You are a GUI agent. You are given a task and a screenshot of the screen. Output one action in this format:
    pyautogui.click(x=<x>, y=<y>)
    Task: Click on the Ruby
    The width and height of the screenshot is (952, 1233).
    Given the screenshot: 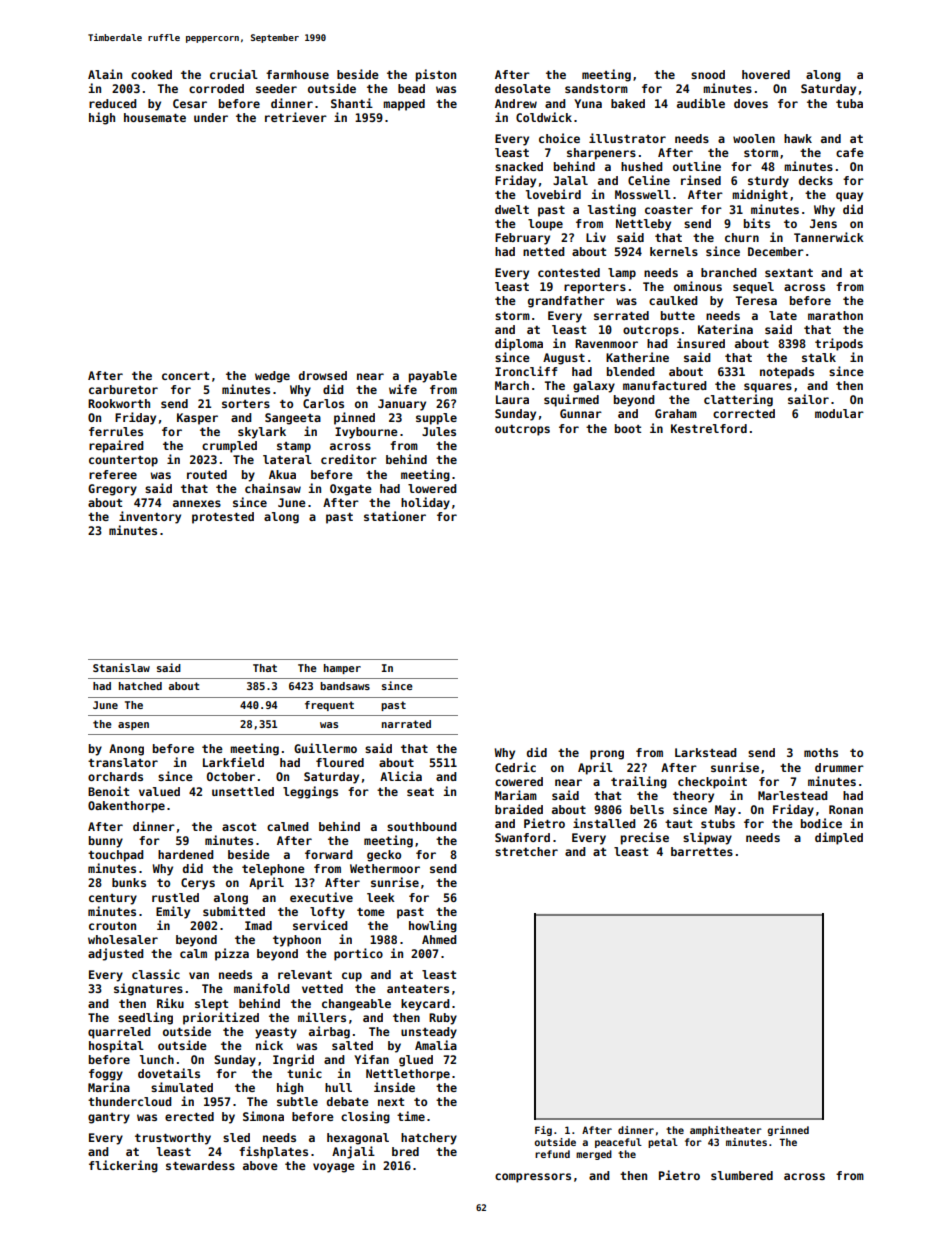 What is the action you would take?
    pyautogui.click(x=443, y=1019)
